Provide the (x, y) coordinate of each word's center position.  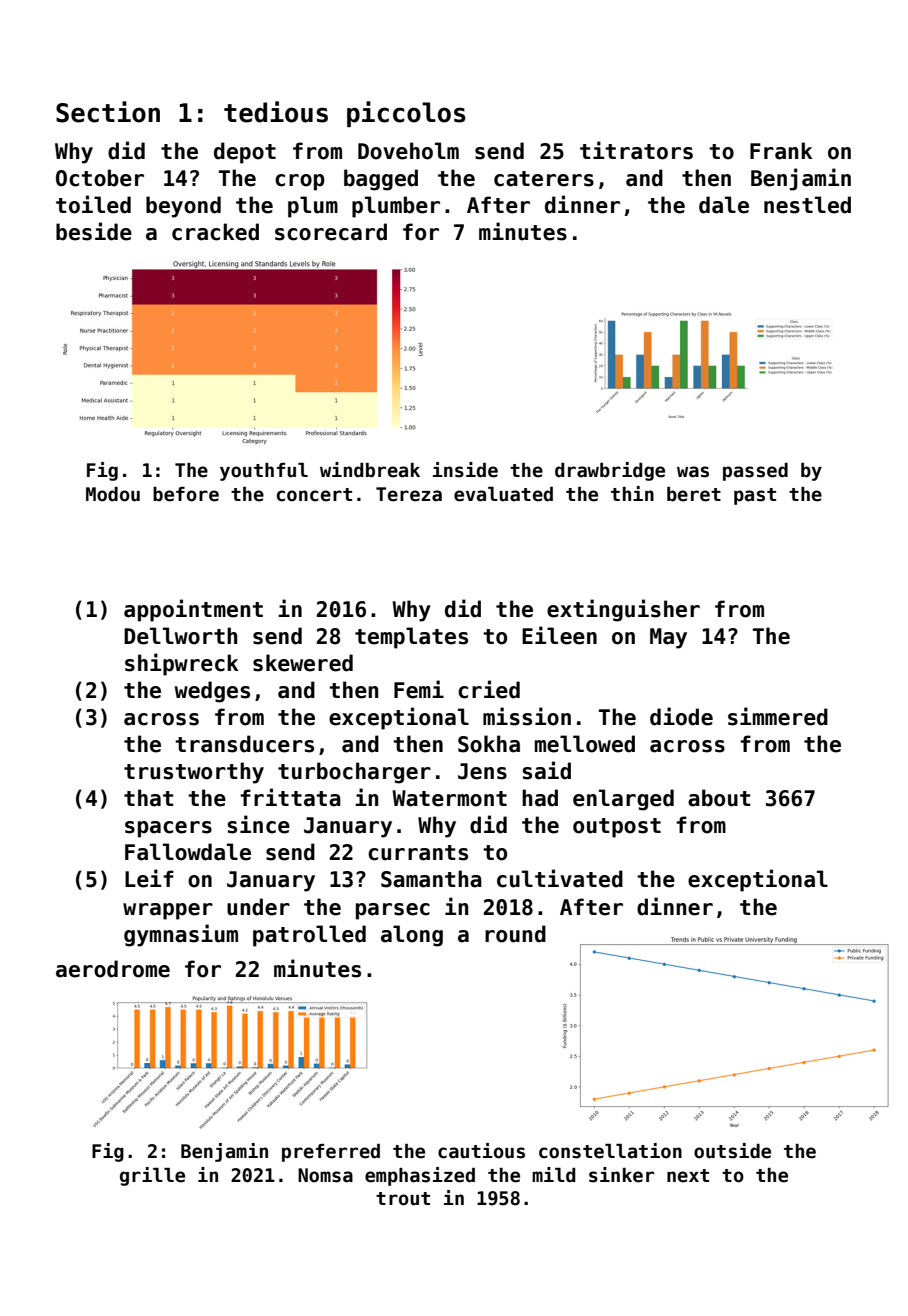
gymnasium (181, 935)
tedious (276, 112)
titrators (636, 150)
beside (94, 231)
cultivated (560, 878)
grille (152, 1176)
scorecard (331, 232)
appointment (193, 610)
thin (632, 493)
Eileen (559, 635)
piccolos (406, 114)
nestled (807, 205)
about (719, 798)
